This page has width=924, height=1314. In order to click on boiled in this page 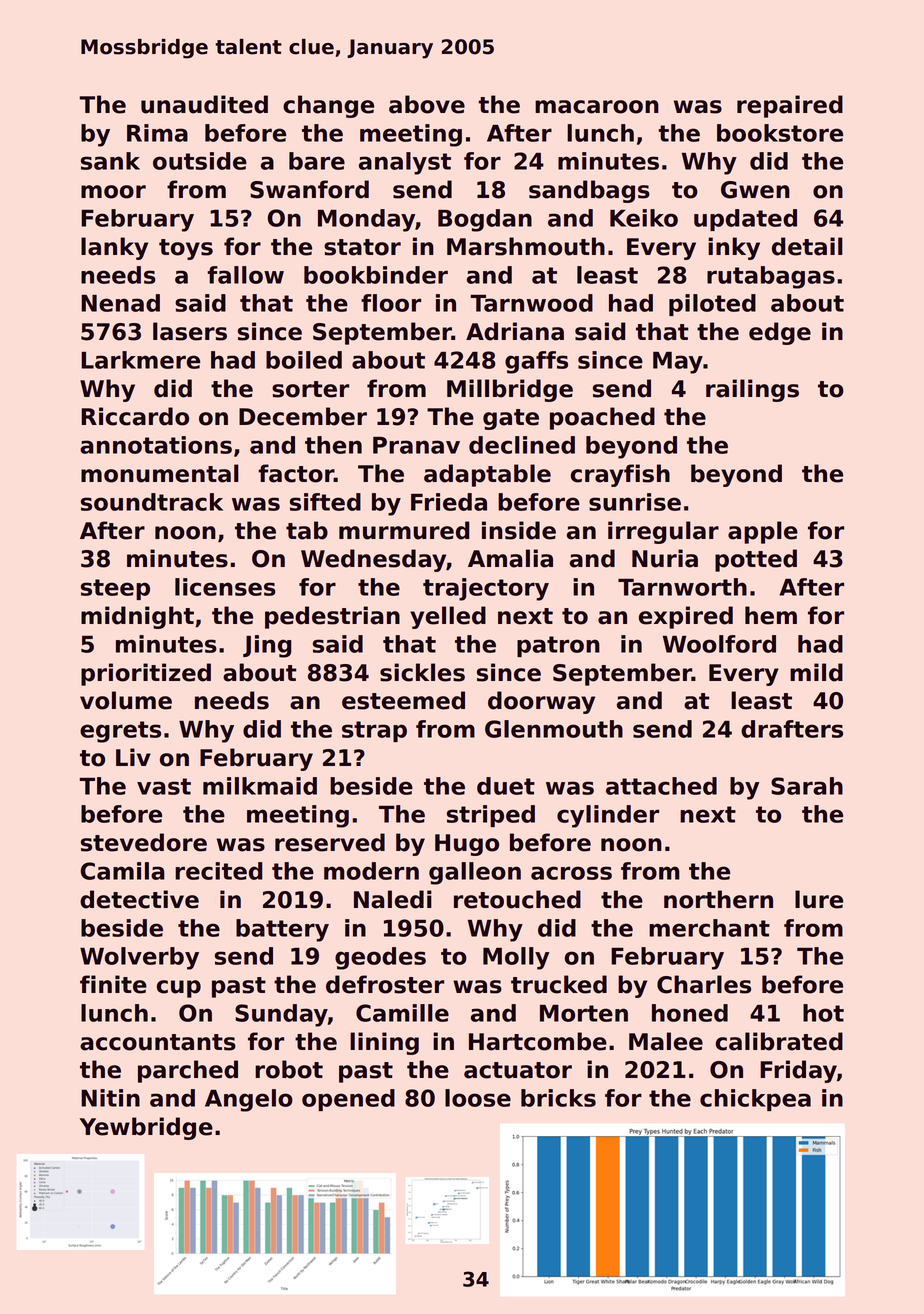, I will do `click(304, 360)`.
